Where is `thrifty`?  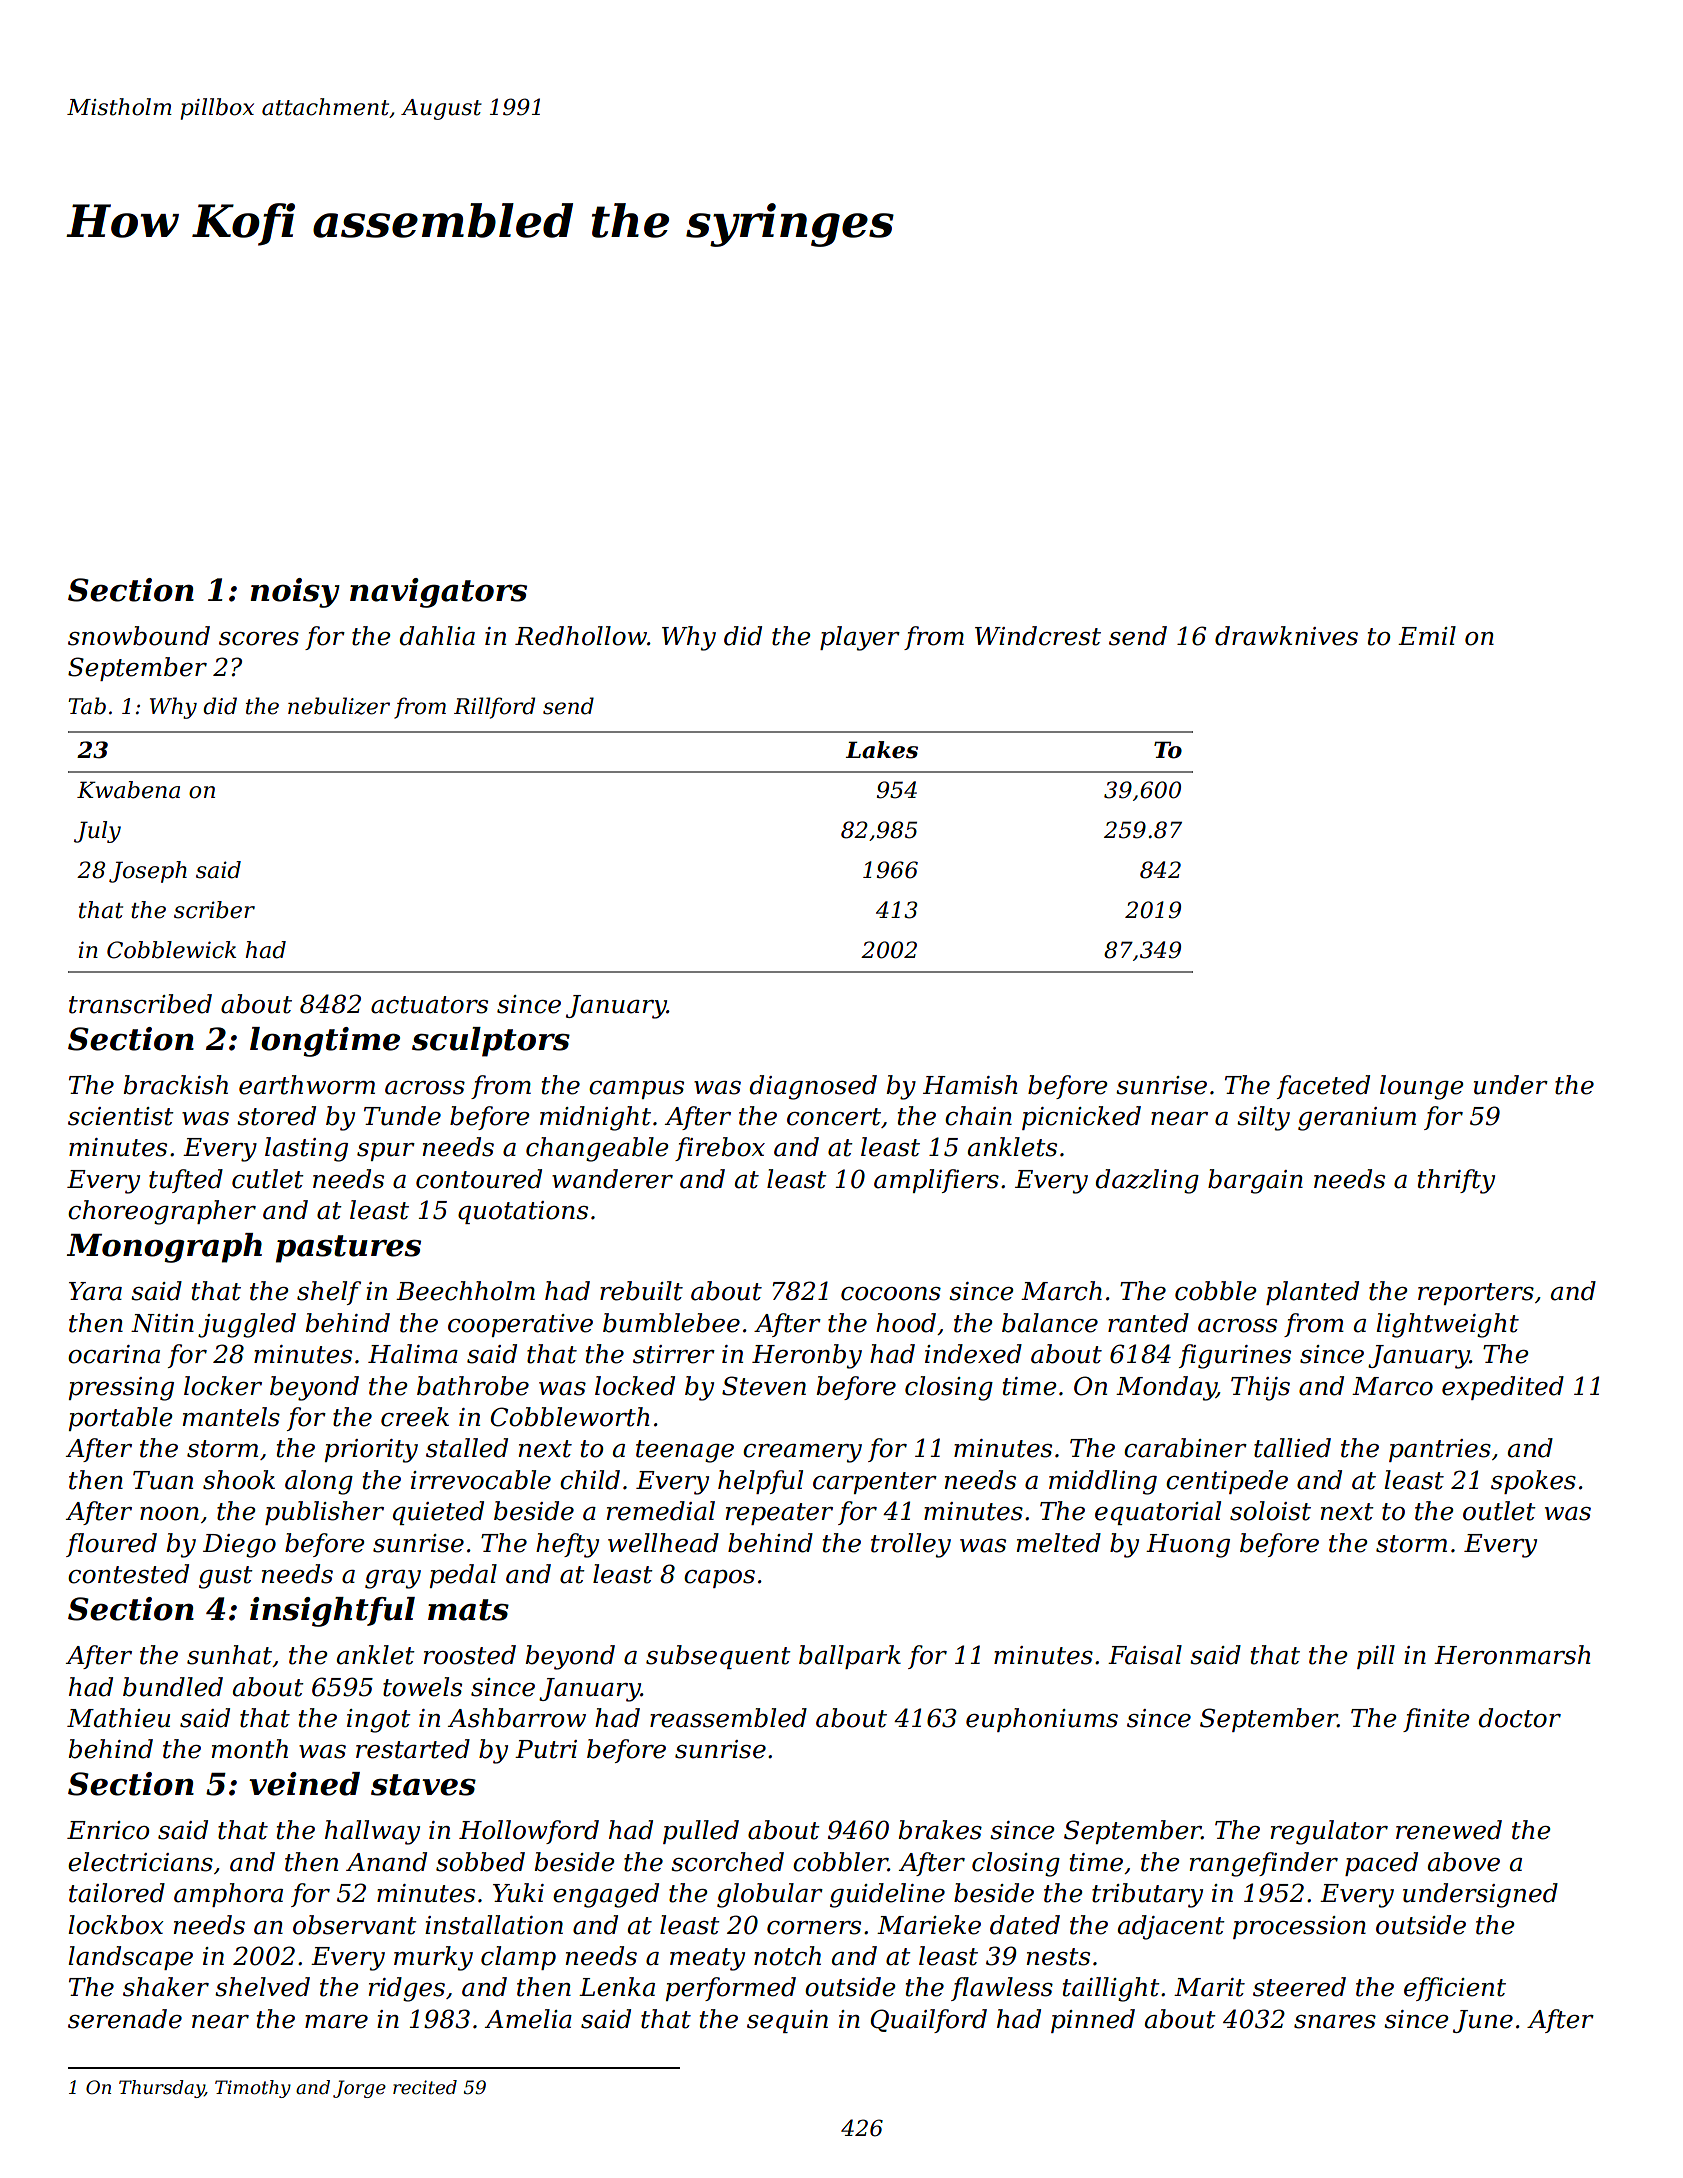 thrifty is located at coordinates (1456, 1181).
